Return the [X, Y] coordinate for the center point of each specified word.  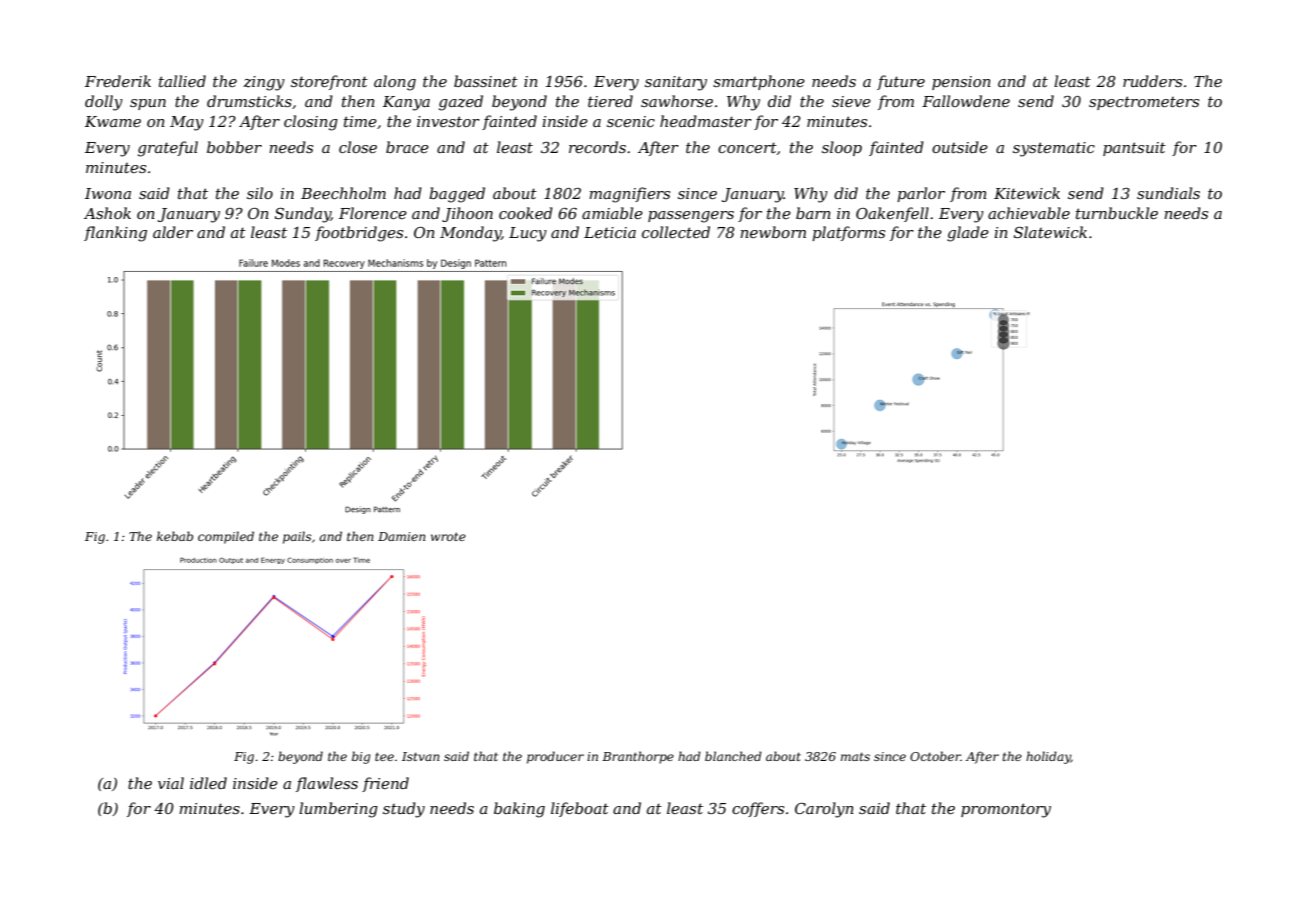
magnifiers [629, 195]
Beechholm [343, 193]
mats [855, 756]
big [361, 757]
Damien [401, 536]
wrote [448, 536]
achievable [1029, 213]
